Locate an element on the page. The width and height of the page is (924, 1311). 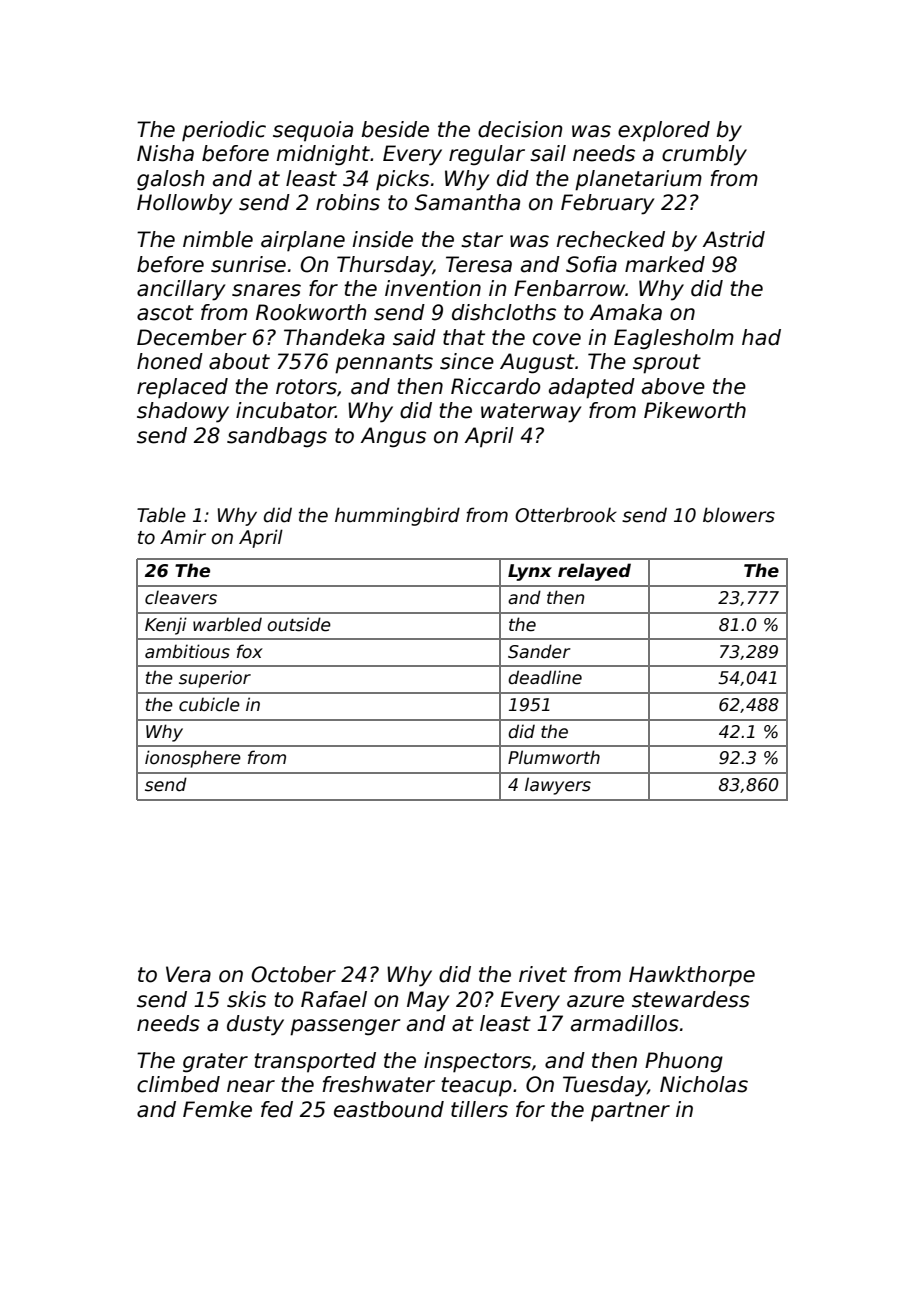
eastbound is located at coordinates (389, 1109).
